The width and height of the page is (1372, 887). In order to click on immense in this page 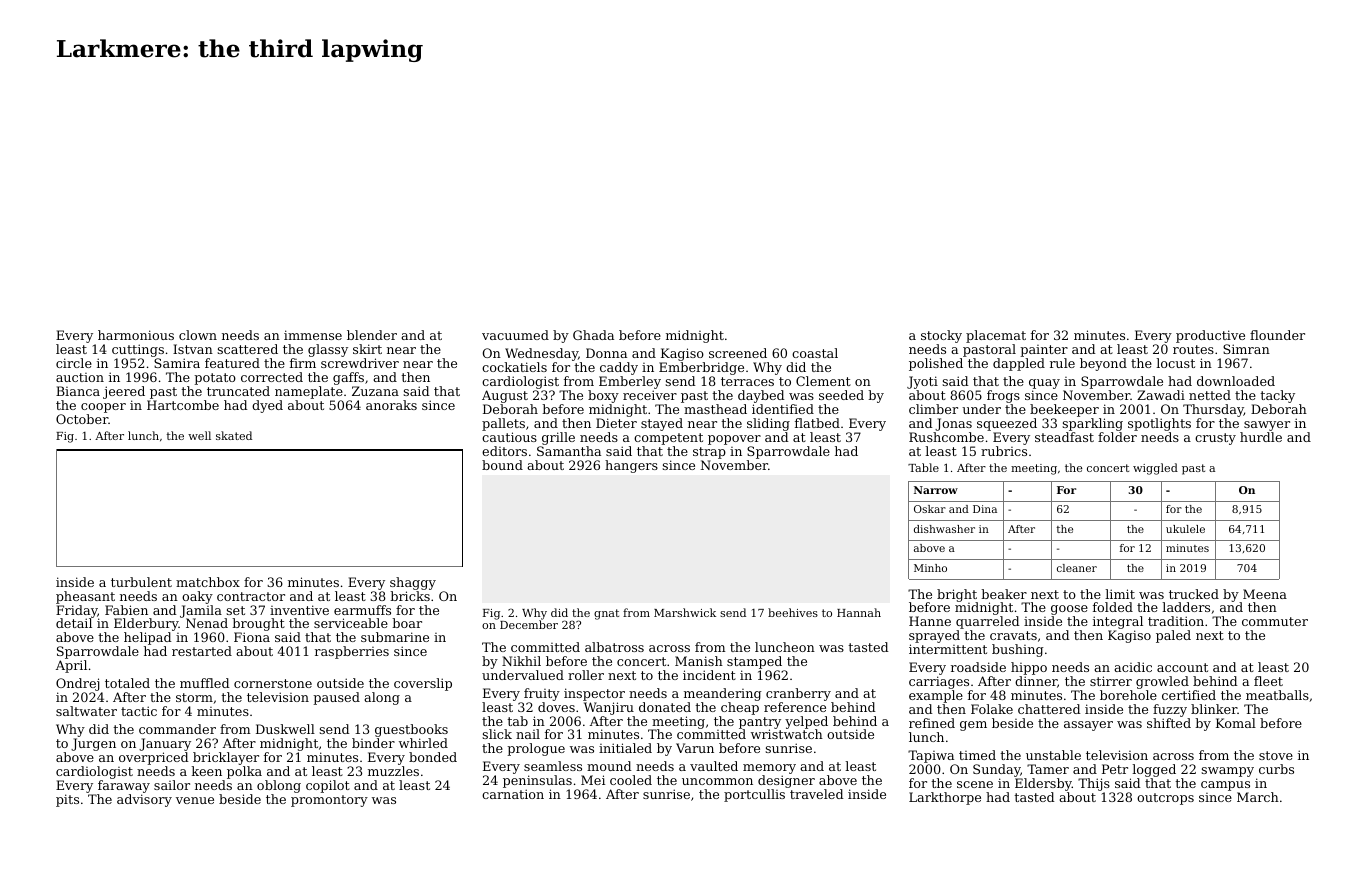, I will do `click(313, 335)`.
